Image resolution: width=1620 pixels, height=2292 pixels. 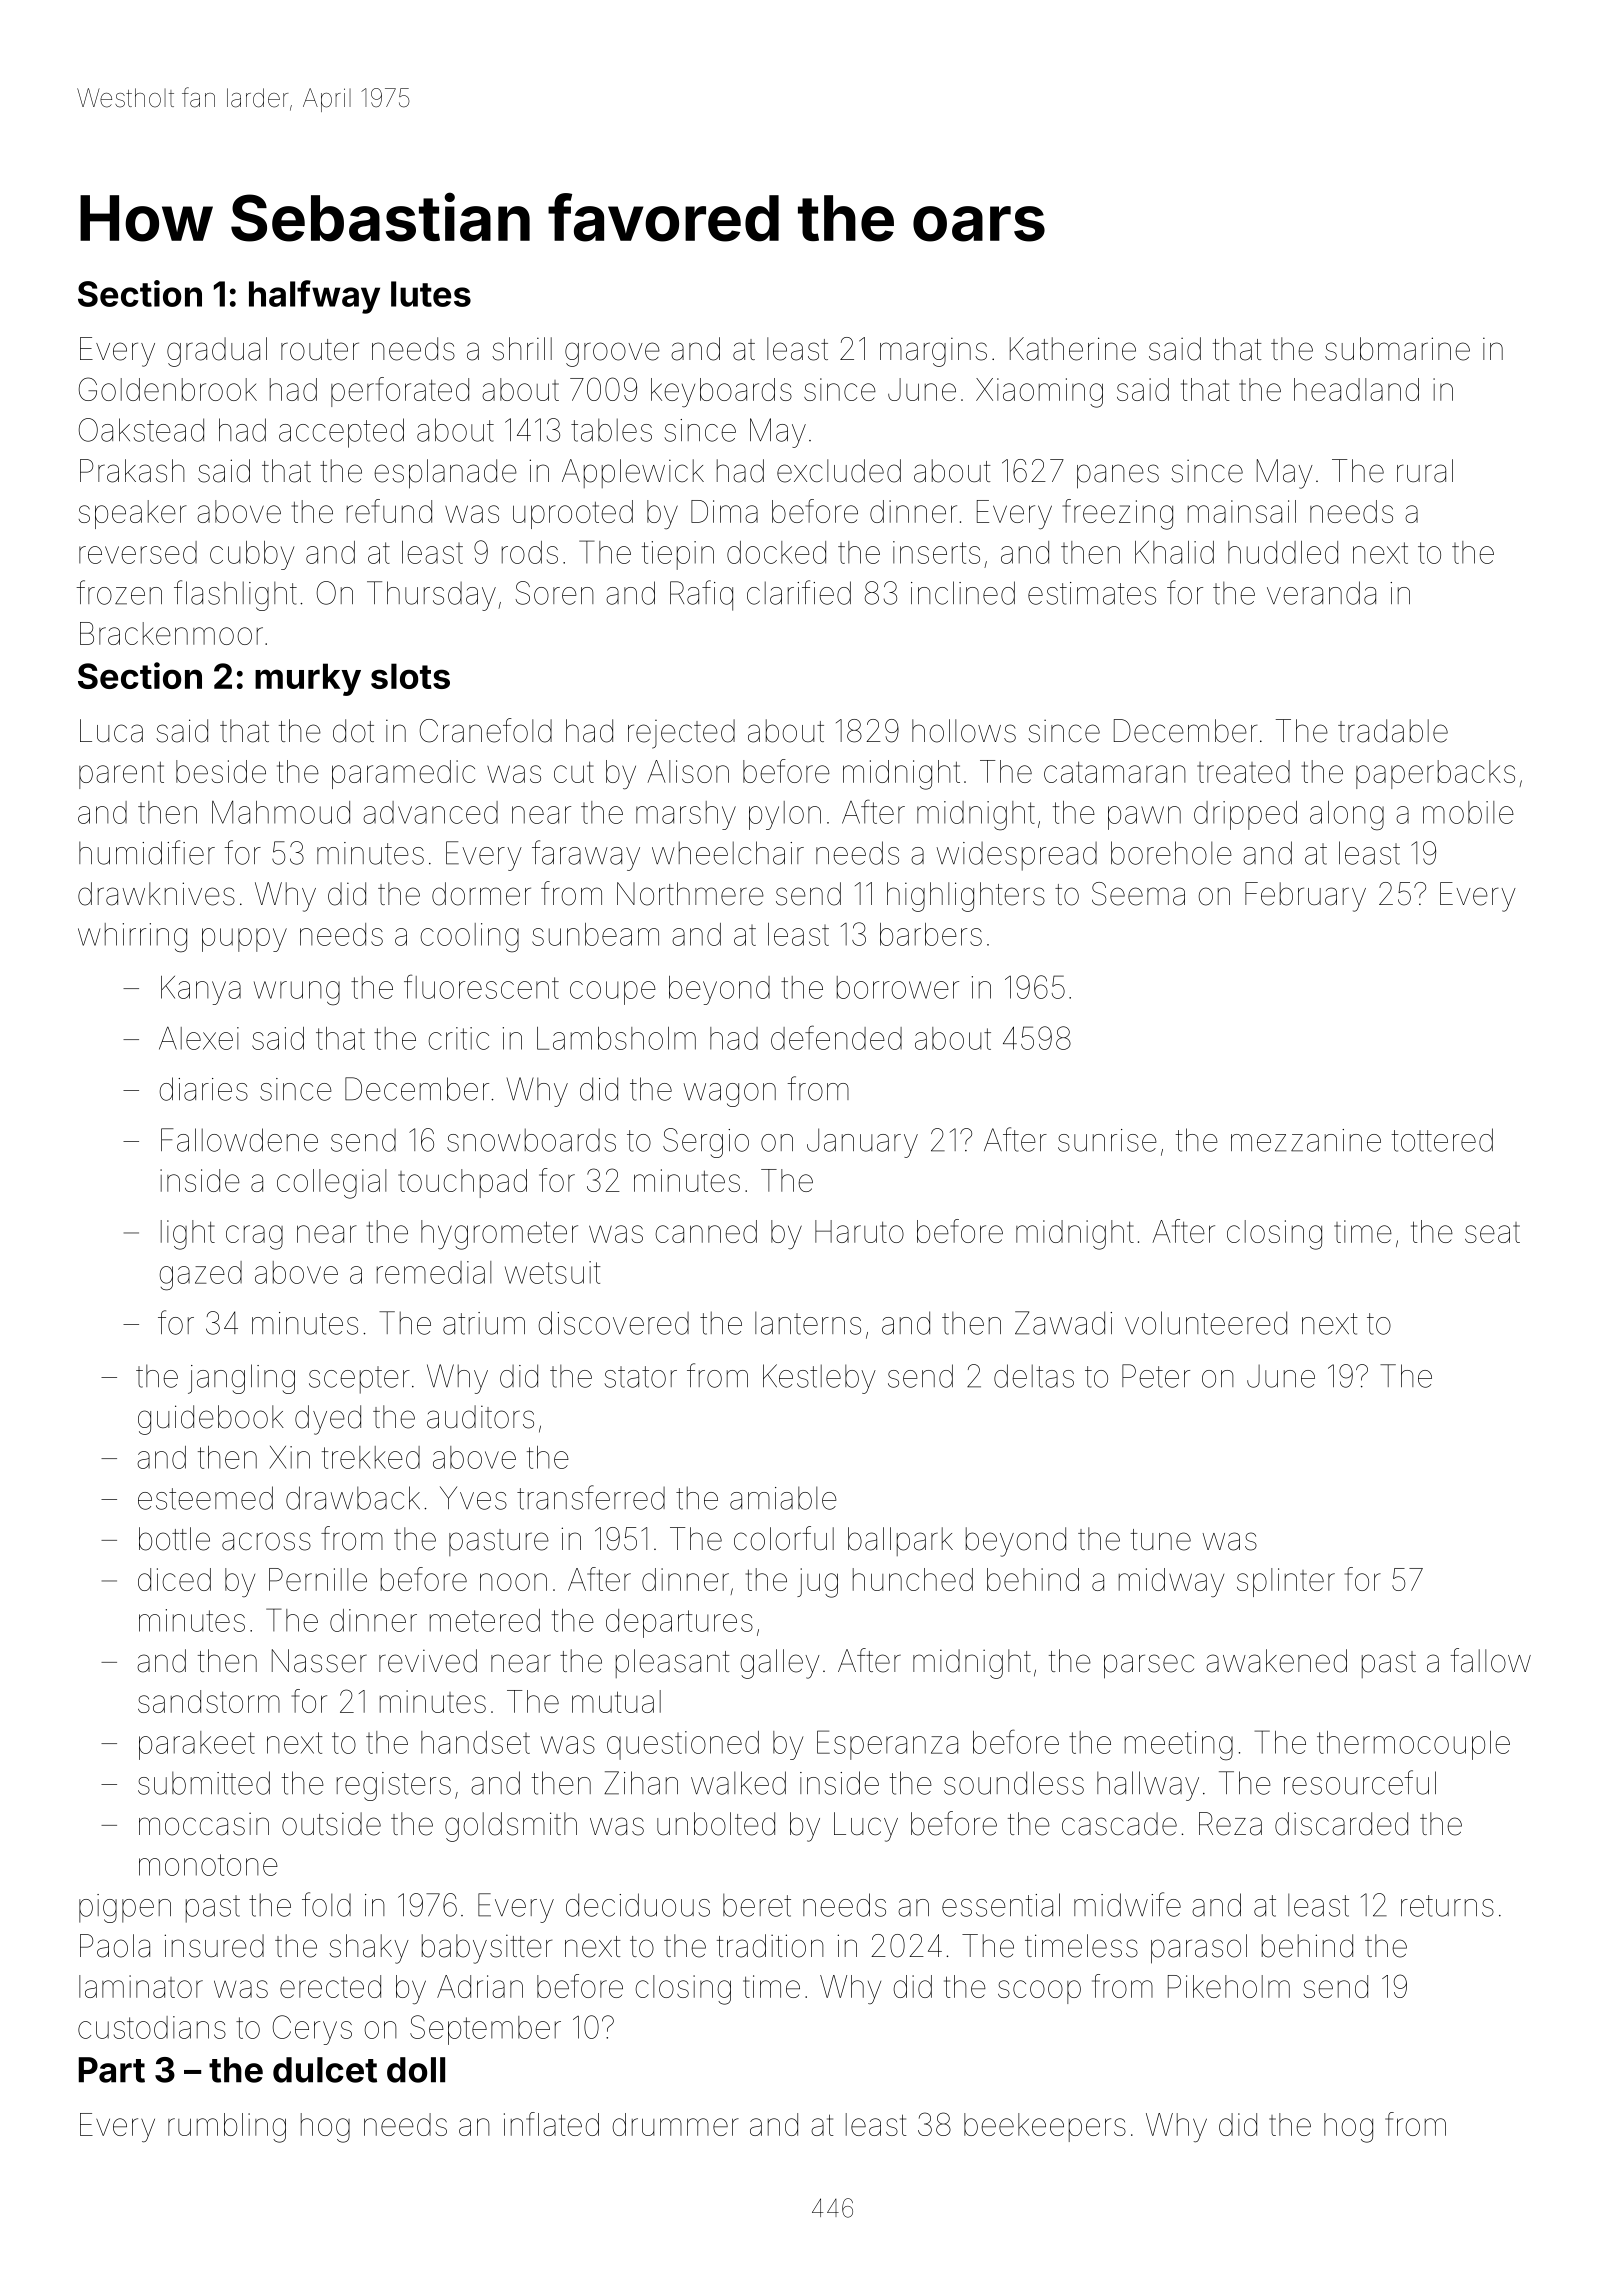 What do you see at coordinates (244, 940) in the image?
I see `puppy` at bounding box center [244, 940].
